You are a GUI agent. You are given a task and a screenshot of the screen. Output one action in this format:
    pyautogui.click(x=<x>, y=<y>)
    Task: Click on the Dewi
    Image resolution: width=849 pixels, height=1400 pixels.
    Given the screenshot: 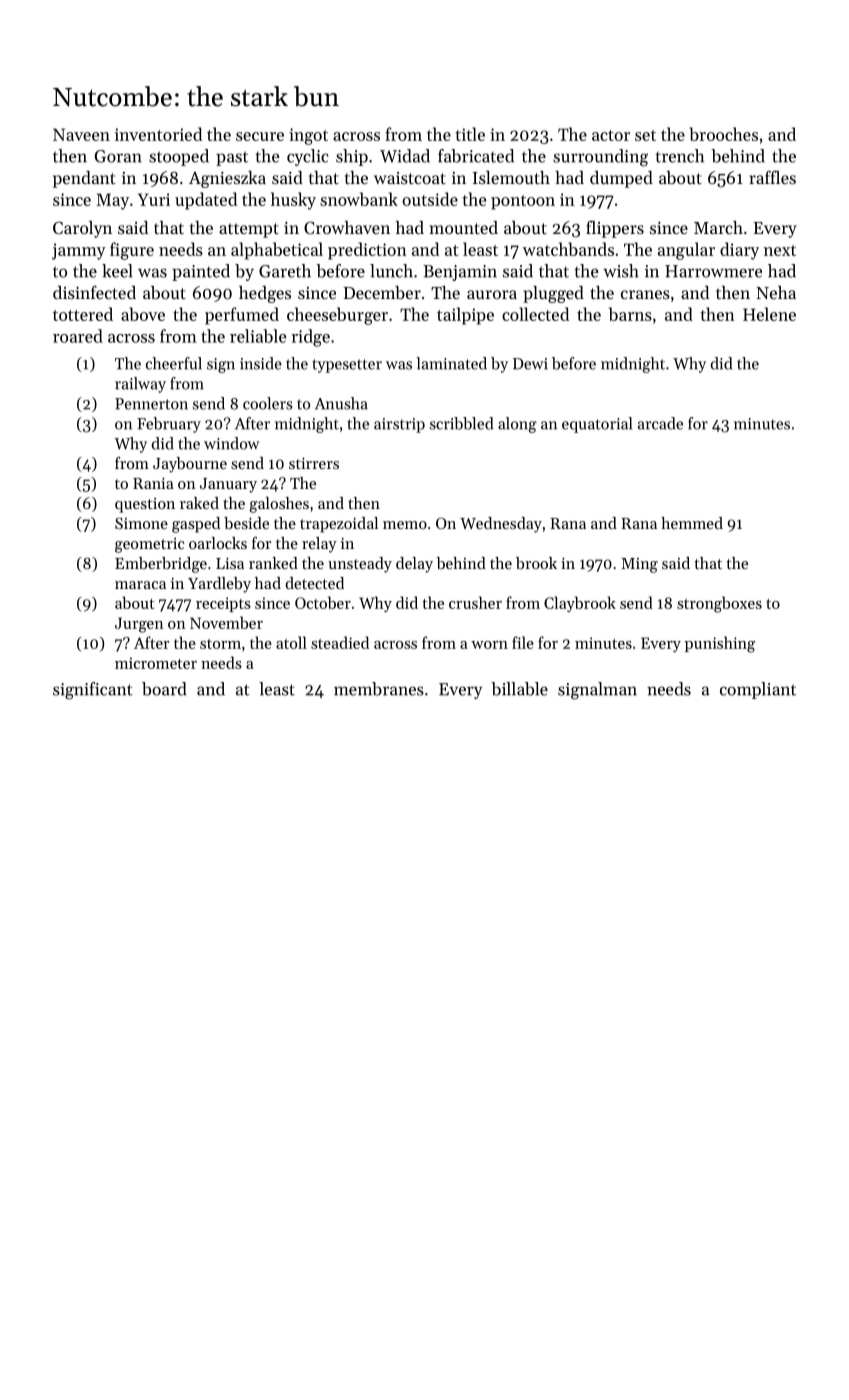 What is the action you would take?
    pyautogui.click(x=530, y=364)
